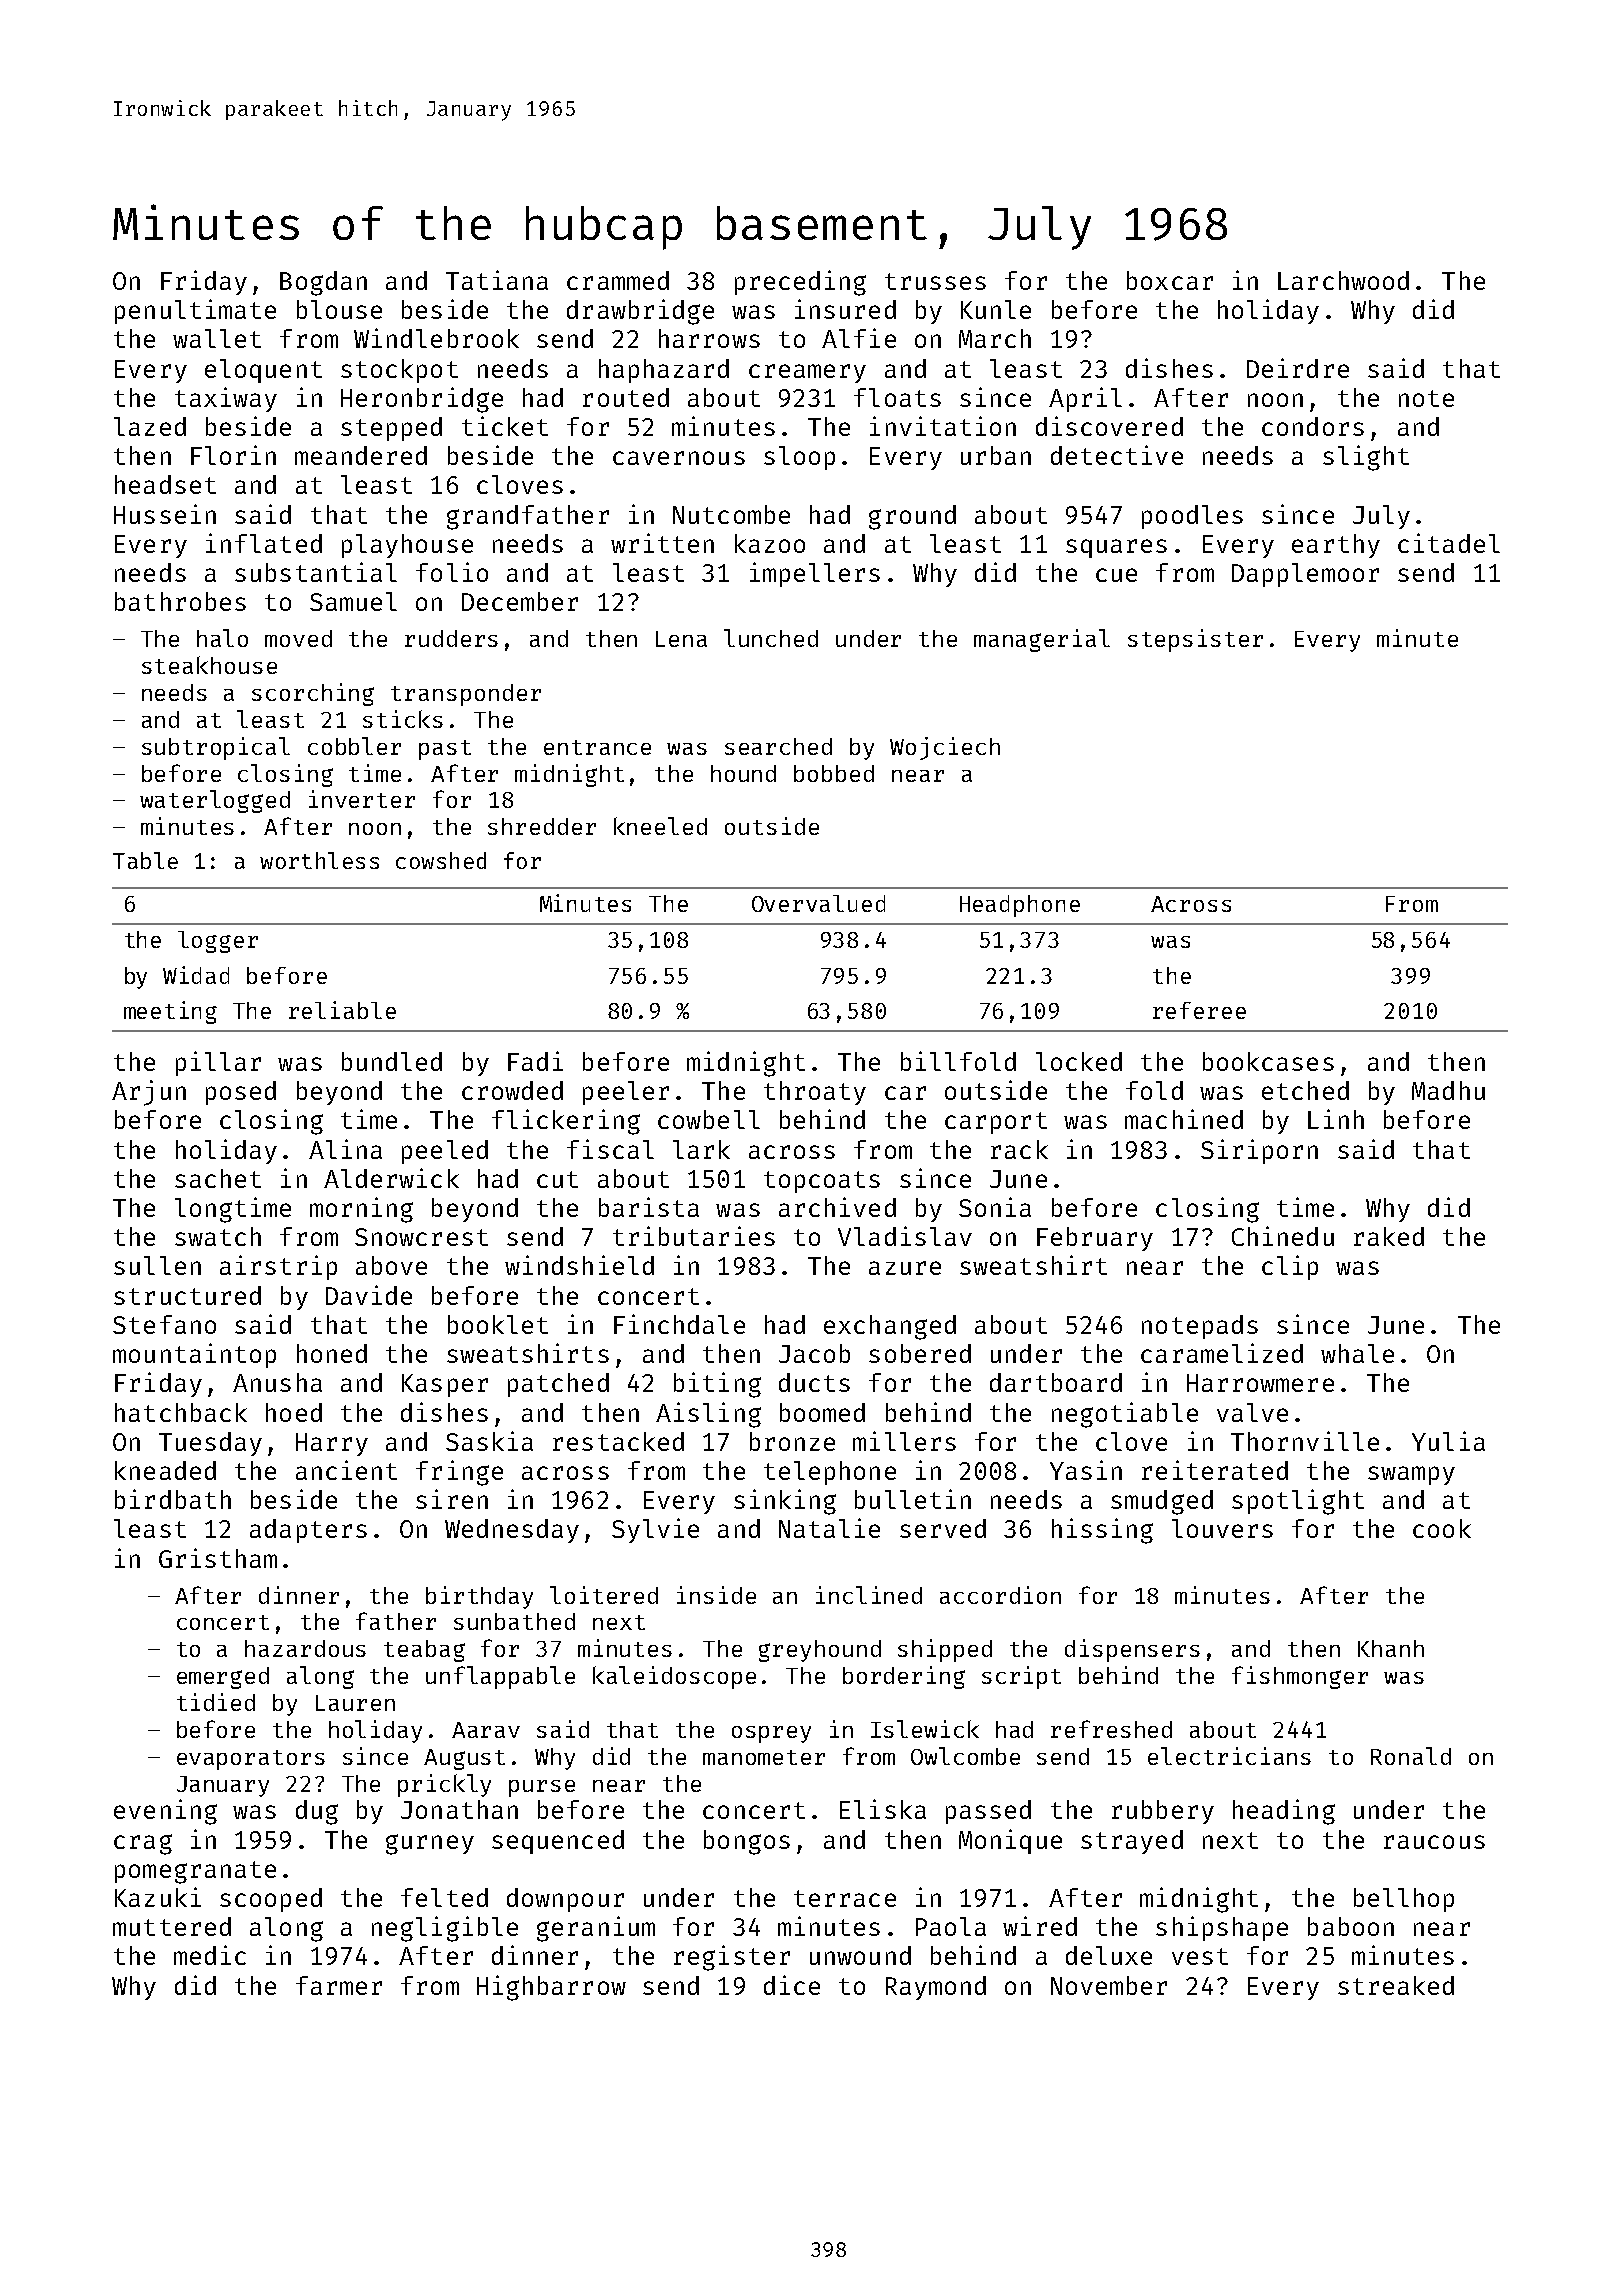 The width and height of the image is (1620, 2292). What do you see at coordinates (1305, 575) in the image?
I see `Dapplemoor` at bounding box center [1305, 575].
